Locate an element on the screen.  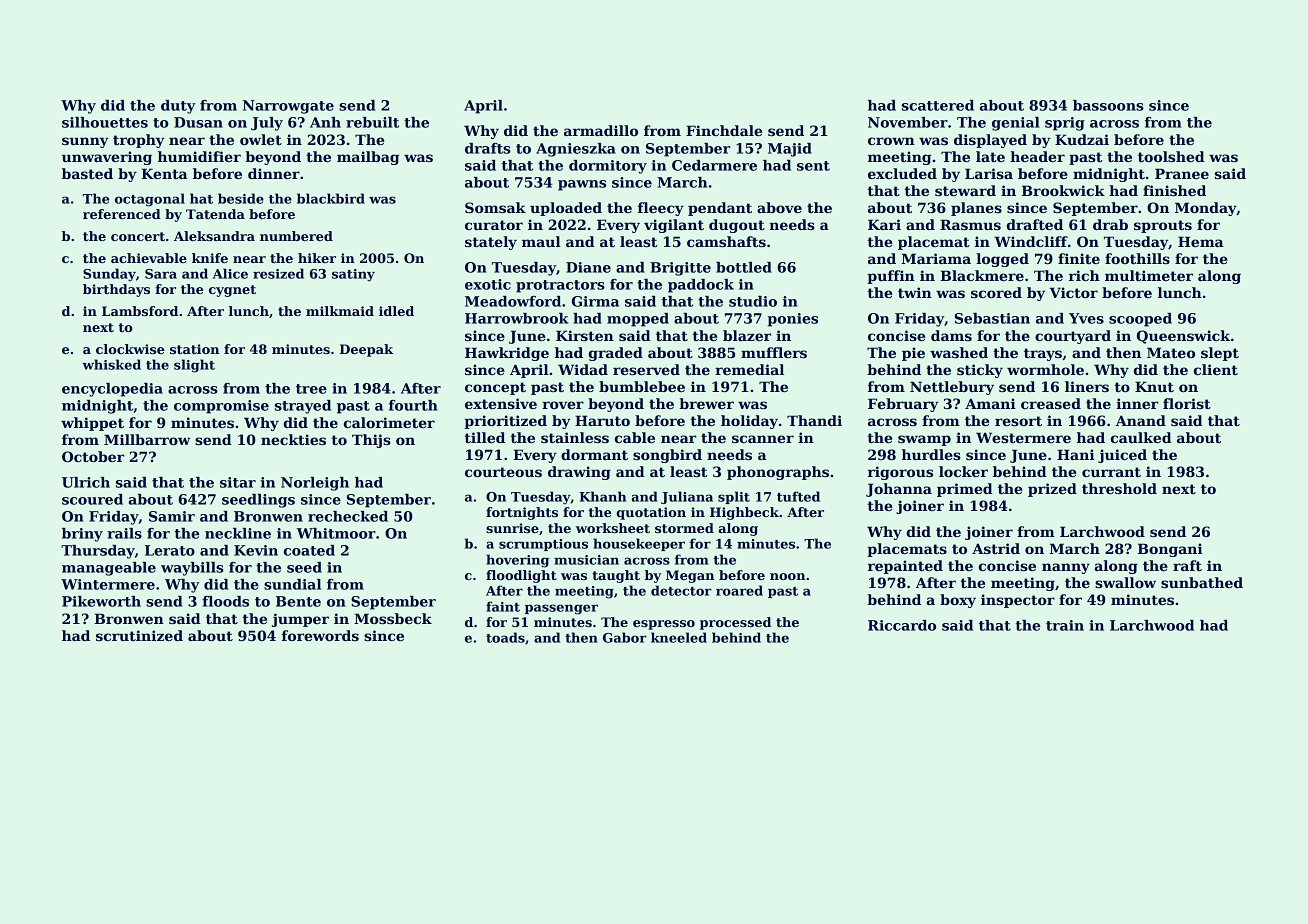
curator is located at coordinates (494, 225).
